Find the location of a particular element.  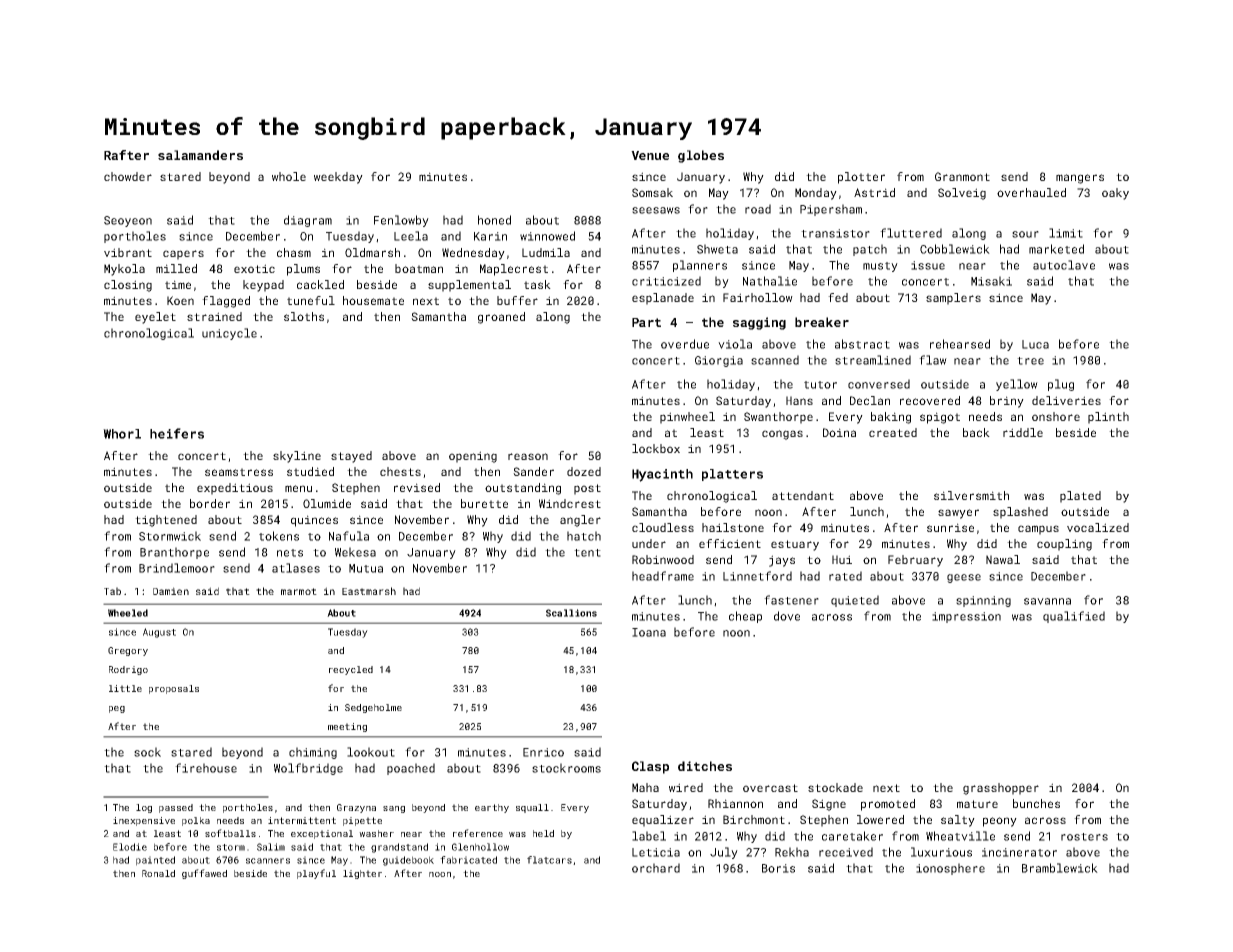

Venue is located at coordinates (650, 155).
